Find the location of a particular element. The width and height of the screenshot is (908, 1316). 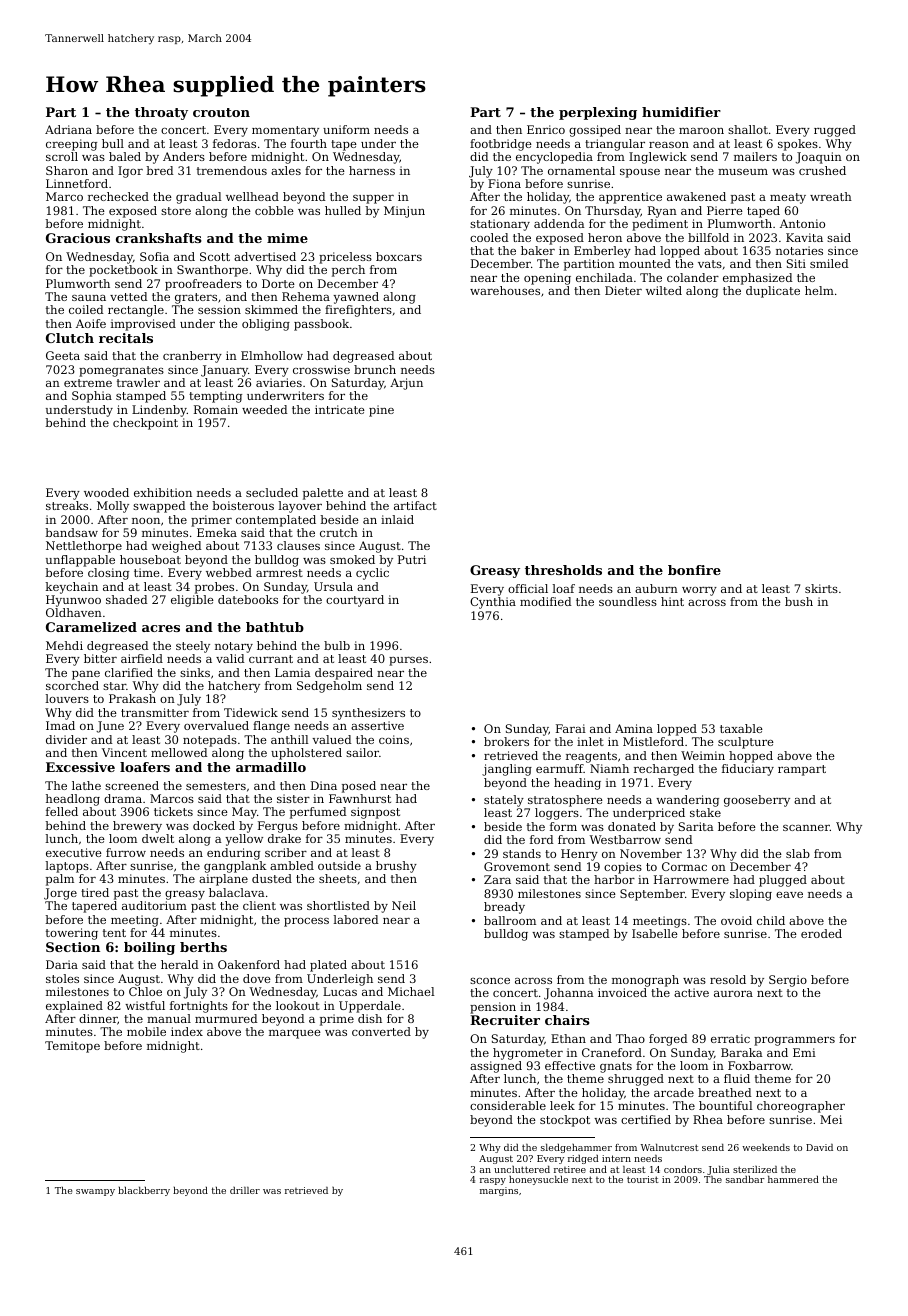

David is located at coordinates (819, 1147).
